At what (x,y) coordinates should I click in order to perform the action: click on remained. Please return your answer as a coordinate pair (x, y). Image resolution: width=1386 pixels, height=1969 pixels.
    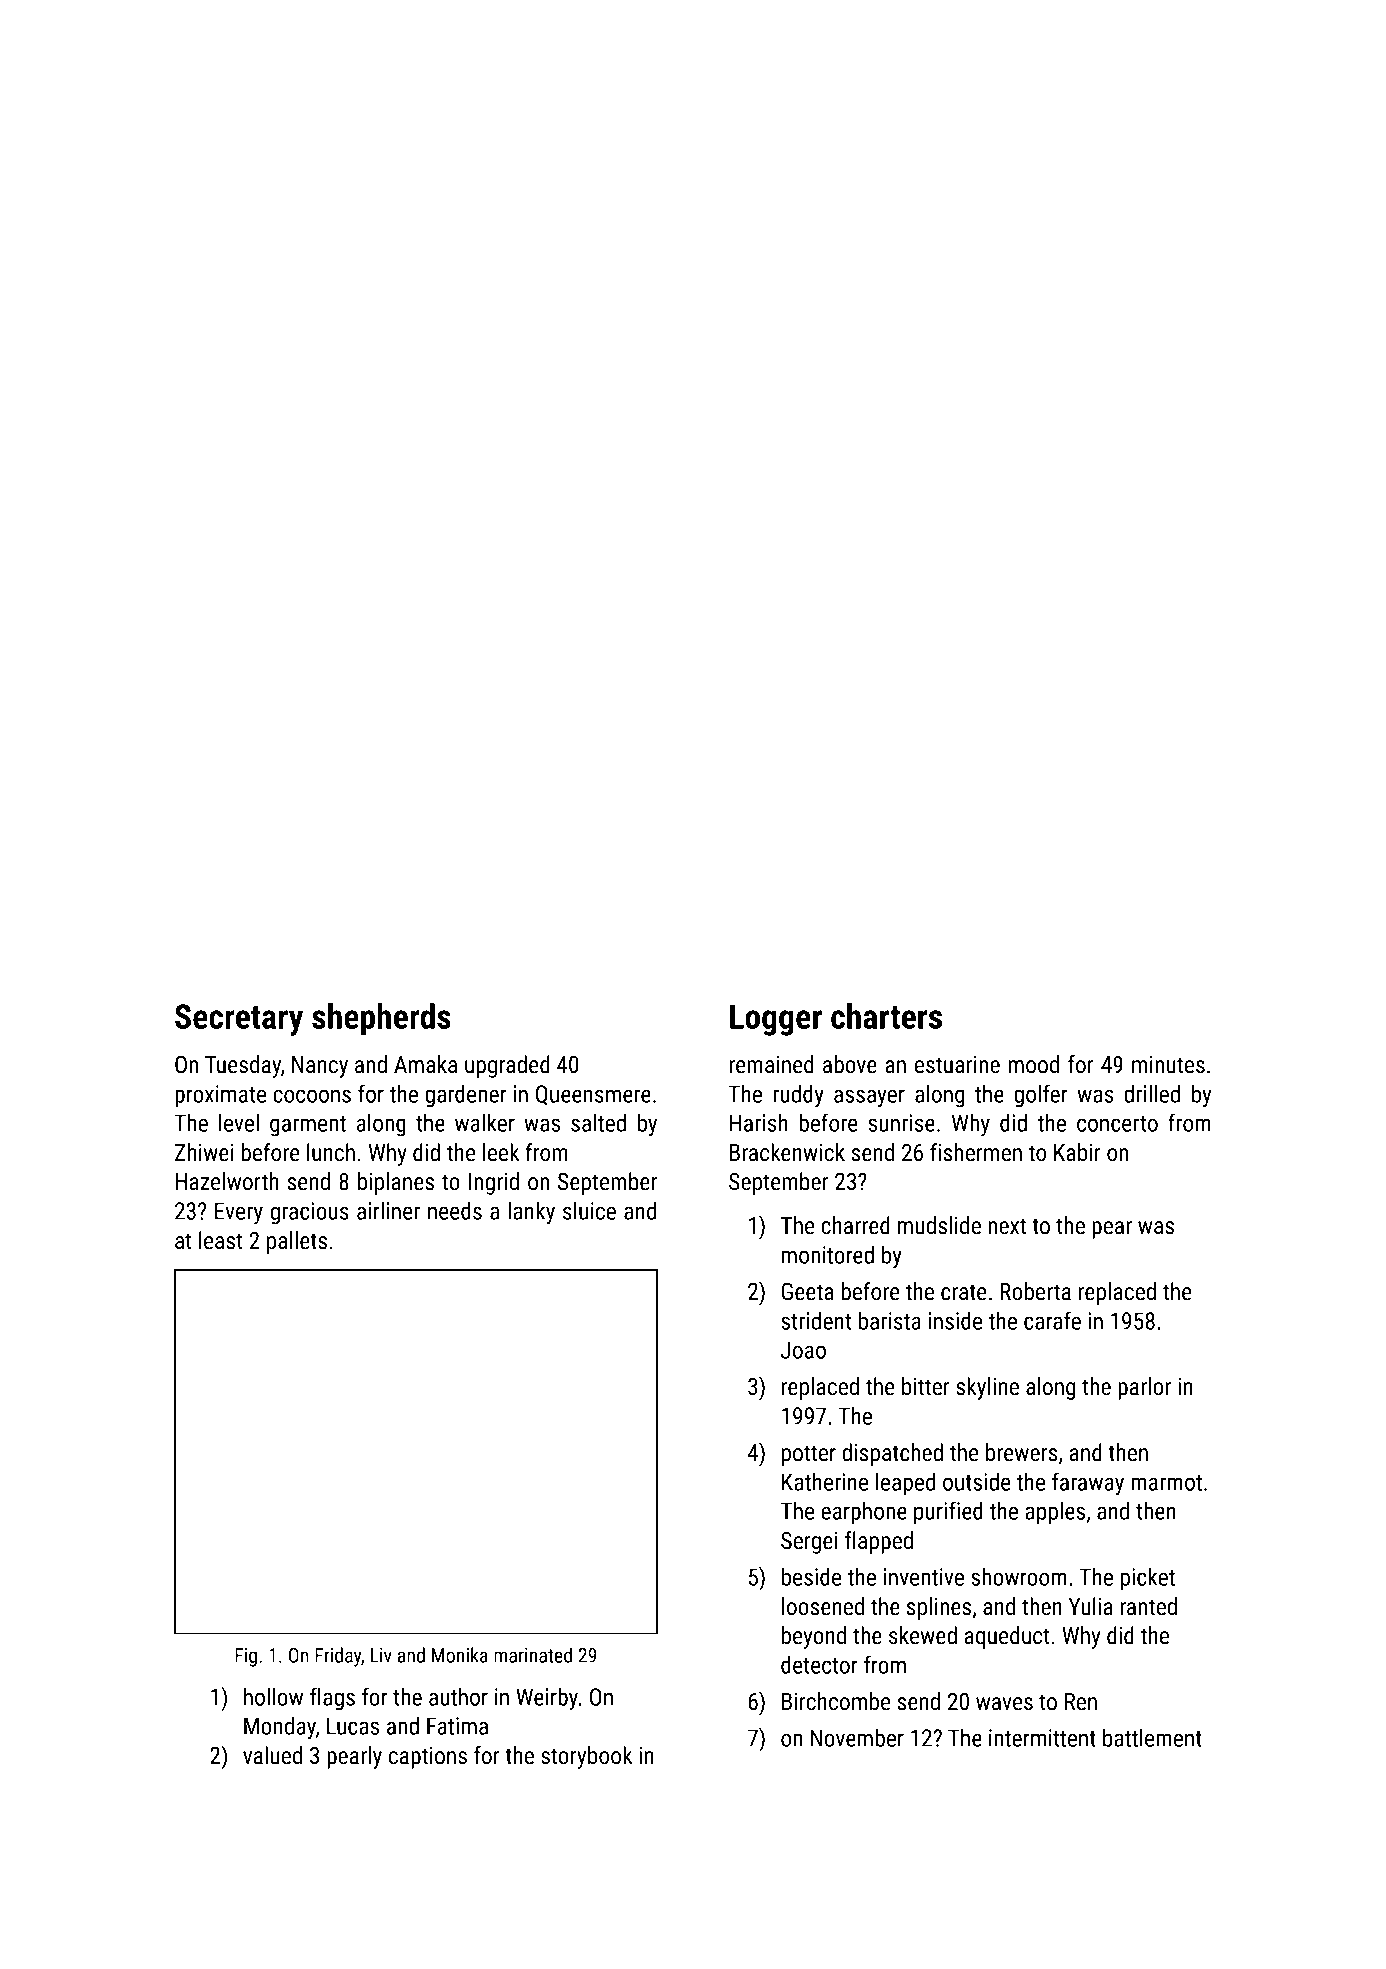
    Looking at the image, I should click on (771, 1064).
